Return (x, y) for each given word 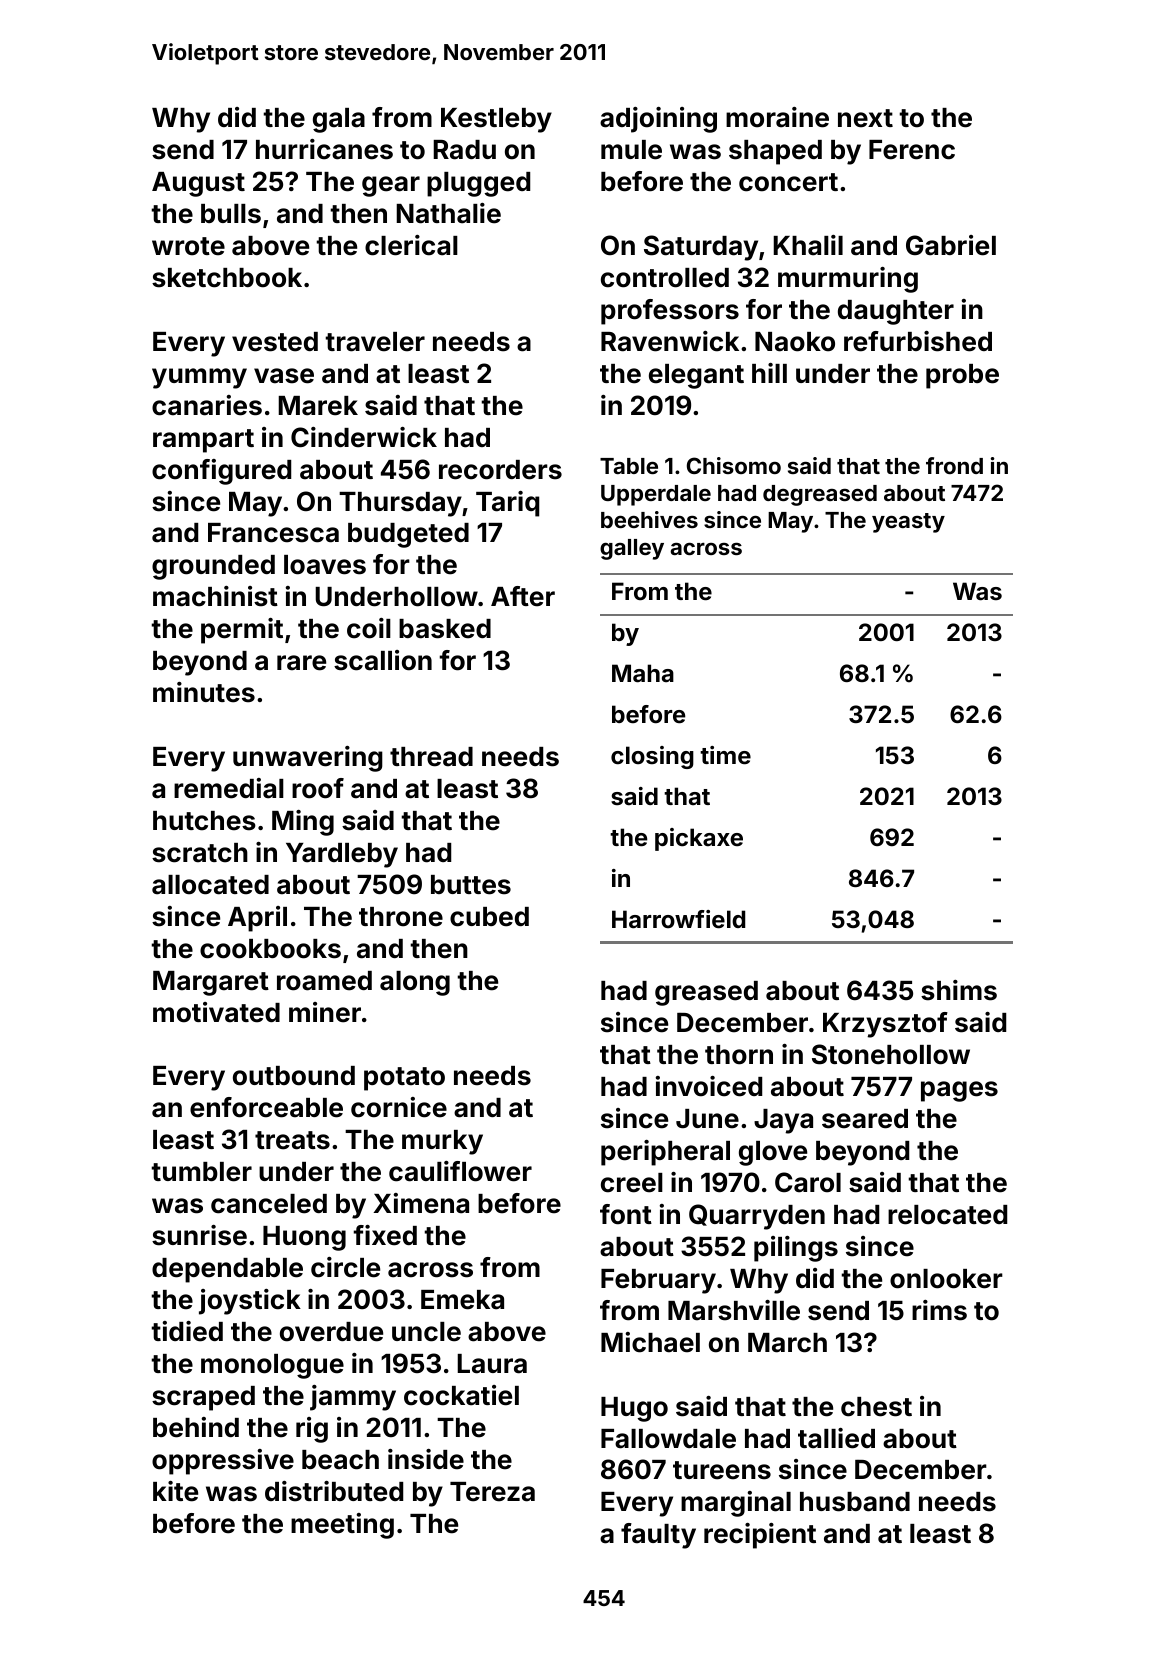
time (725, 755)
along (415, 983)
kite (175, 1491)
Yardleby (342, 855)
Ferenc (912, 150)
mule (631, 150)
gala (339, 120)
